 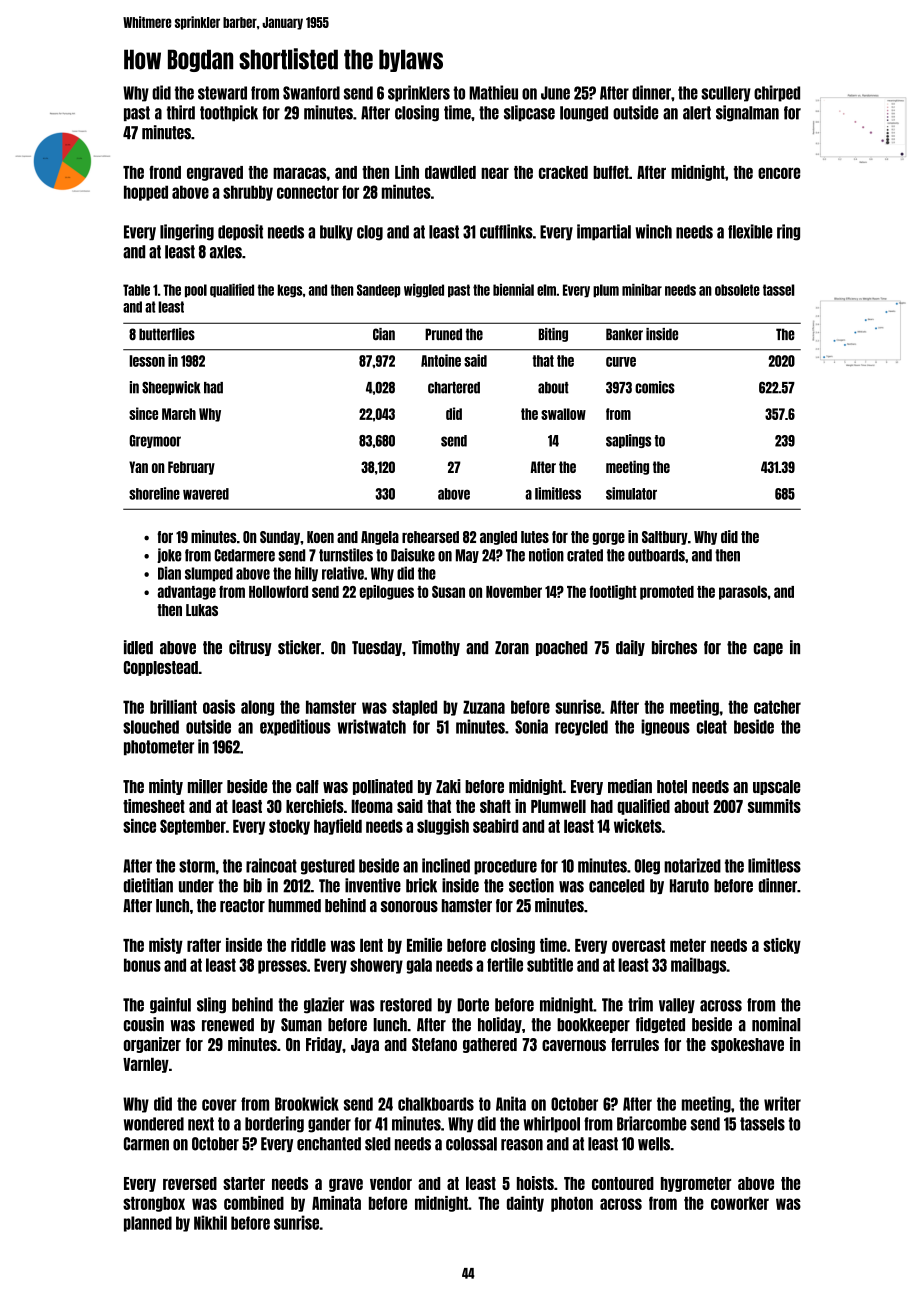 What do you see at coordinates (136, 290) in the screenshot?
I see `Table` at bounding box center [136, 290].
